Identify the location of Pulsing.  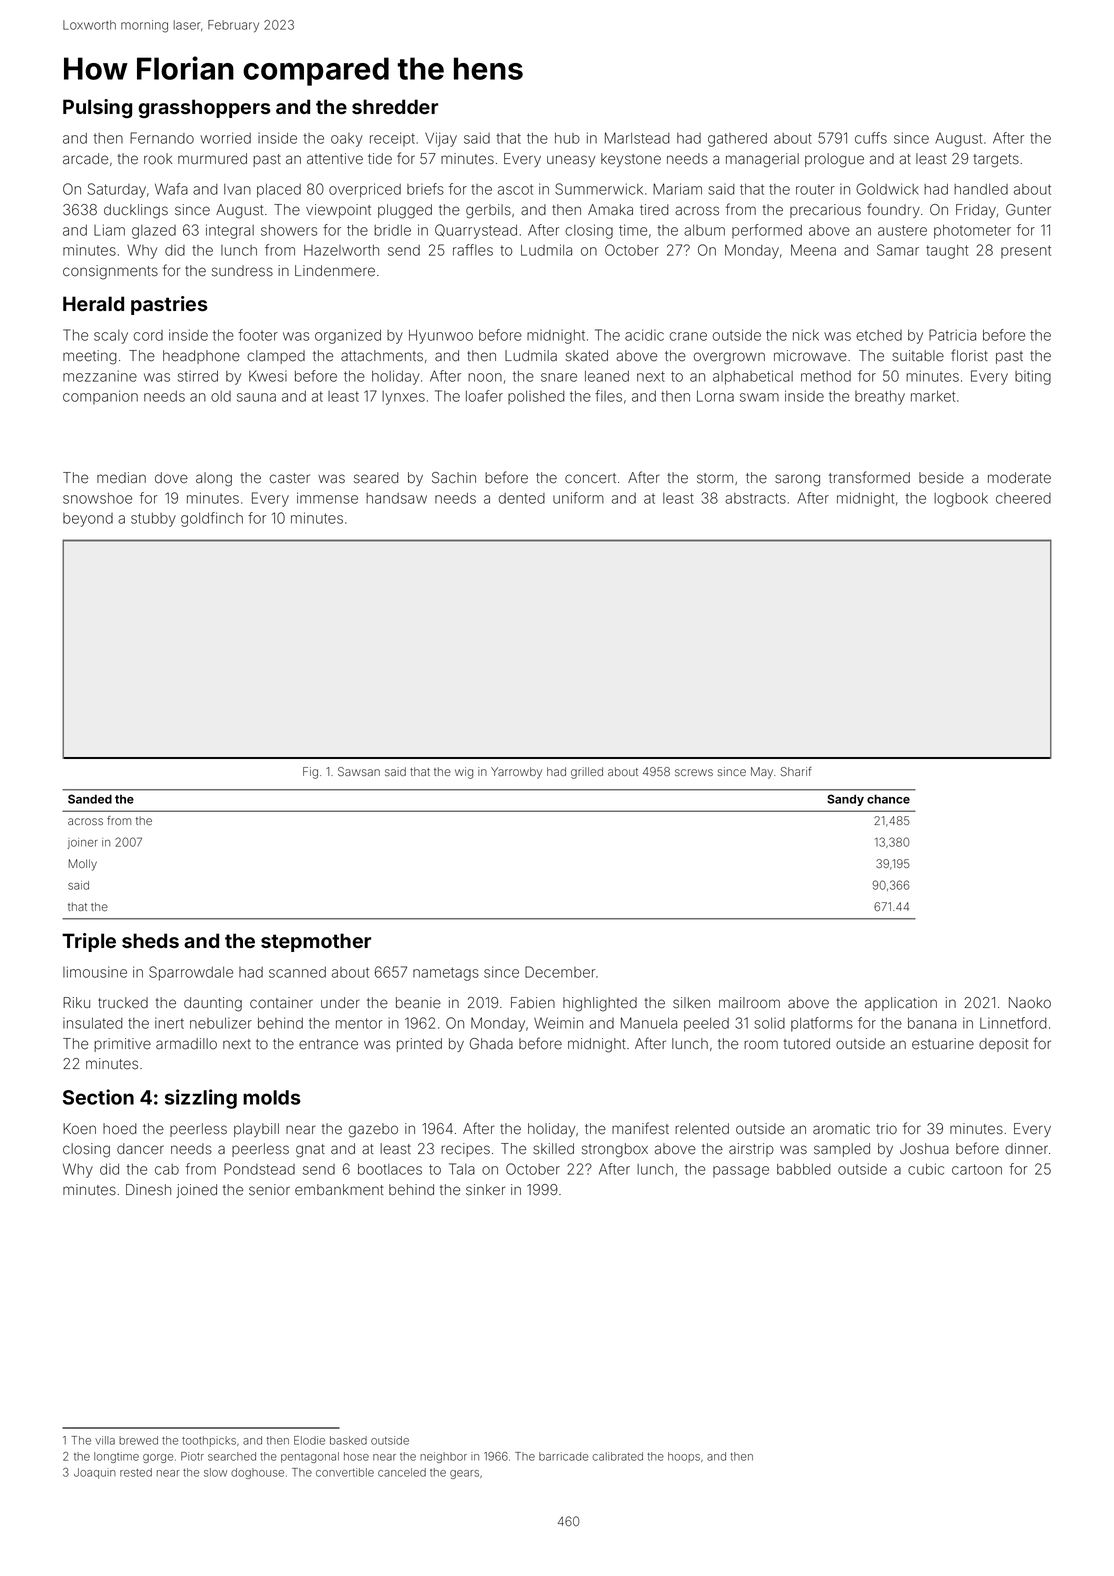
(97, 108).
